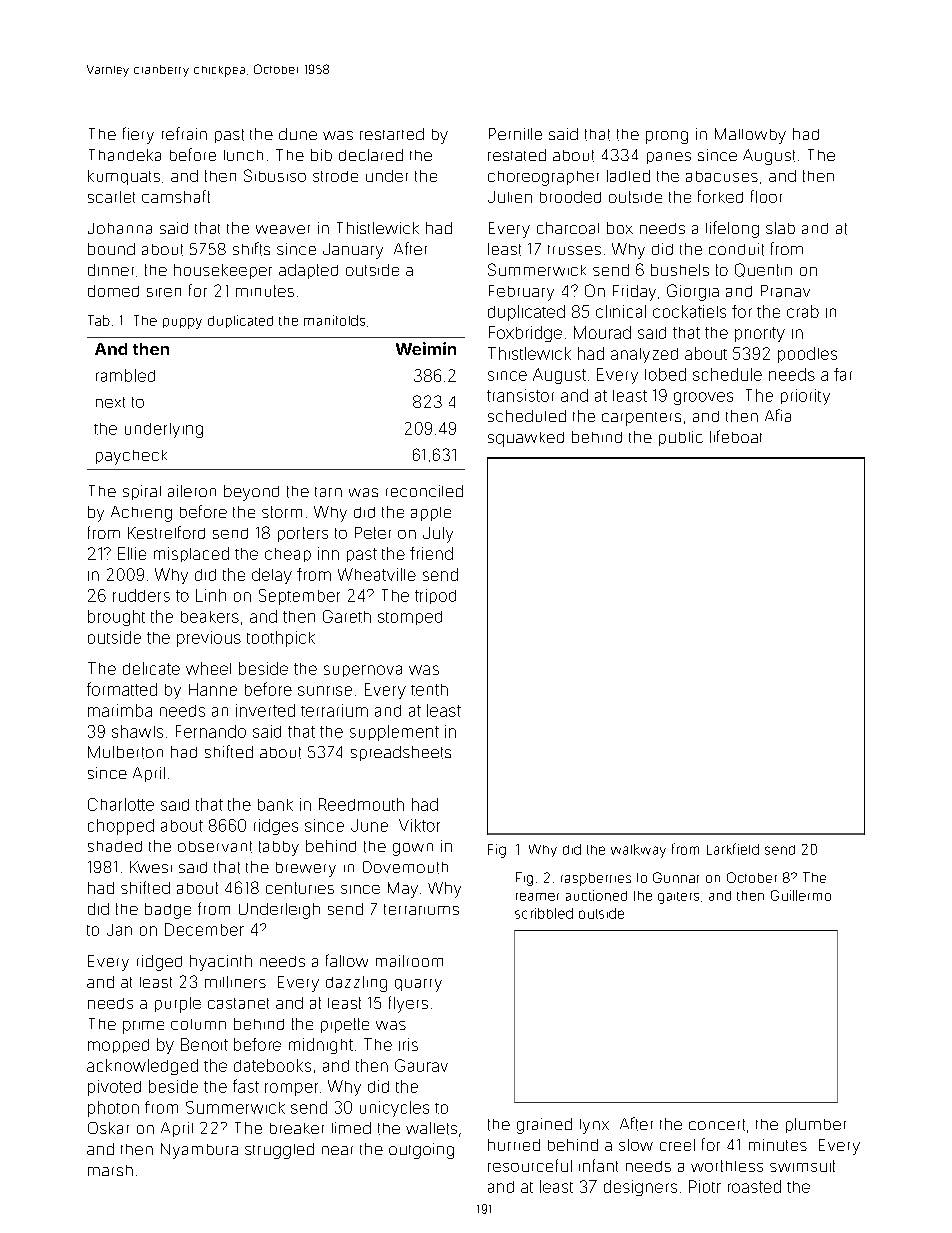  What do you see at coordinates (279, 1151) in the document?
I see `struggled` at bounding box center [279, 1151].
